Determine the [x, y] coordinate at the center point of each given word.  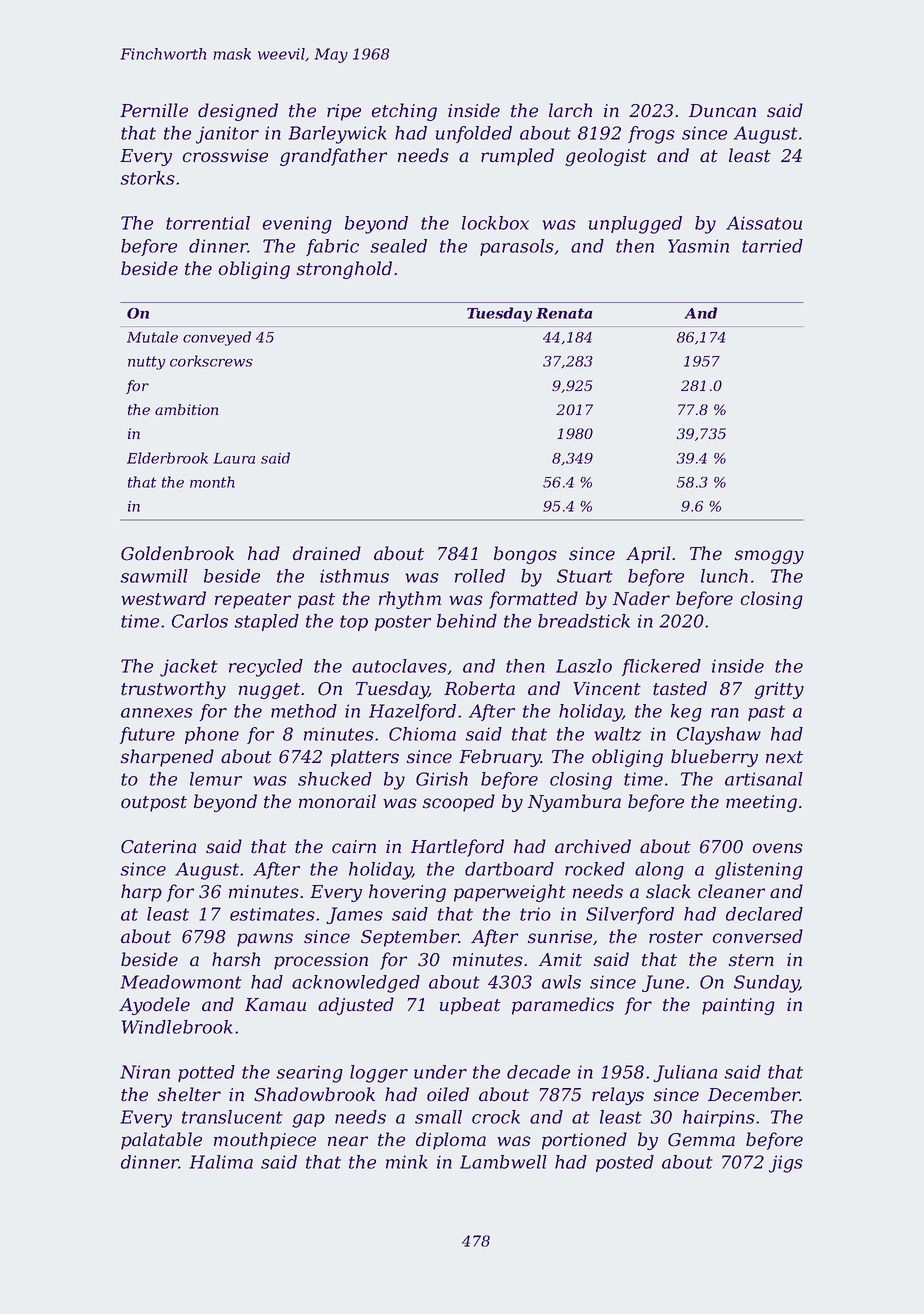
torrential [208, 223]
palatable [161, 1141]
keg [686, 713]
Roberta [479, 688]
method [304, 711]
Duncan [722, 111]
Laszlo [584, 666]
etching [404, 112]
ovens [778, 848]
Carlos [200, 621]
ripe [344, 112]
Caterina [158, 847]
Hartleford [457, 848]
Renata [564, 313]
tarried [772, 246]
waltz [618, 734]
